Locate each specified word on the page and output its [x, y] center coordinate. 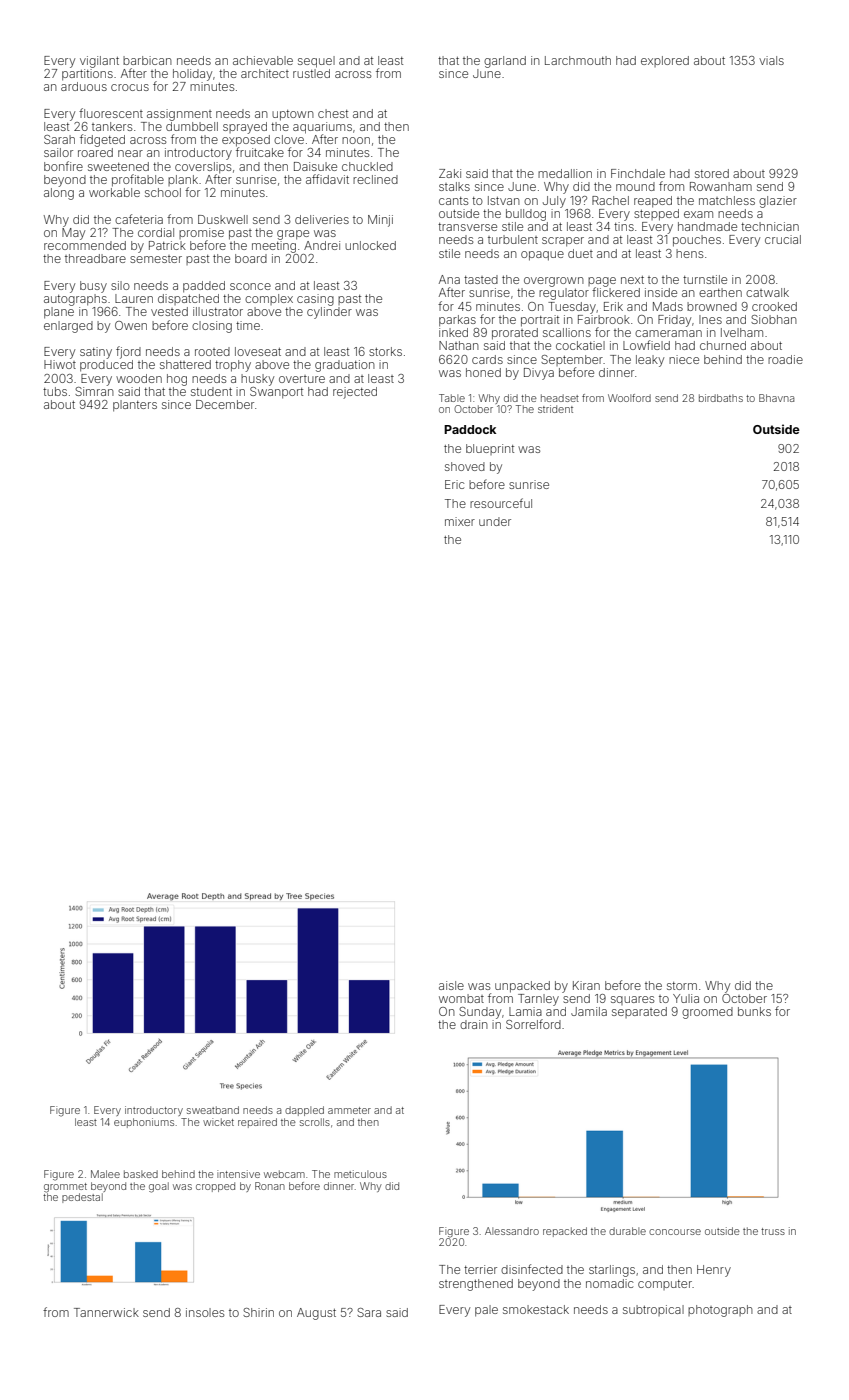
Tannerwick [106, 1312]
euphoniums [144, 1123]
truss [773, 1231]
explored [665, 61]
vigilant [99, 62]
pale [486, 1311]
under [495, 521]
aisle [451, 985]
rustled [311, 73]
